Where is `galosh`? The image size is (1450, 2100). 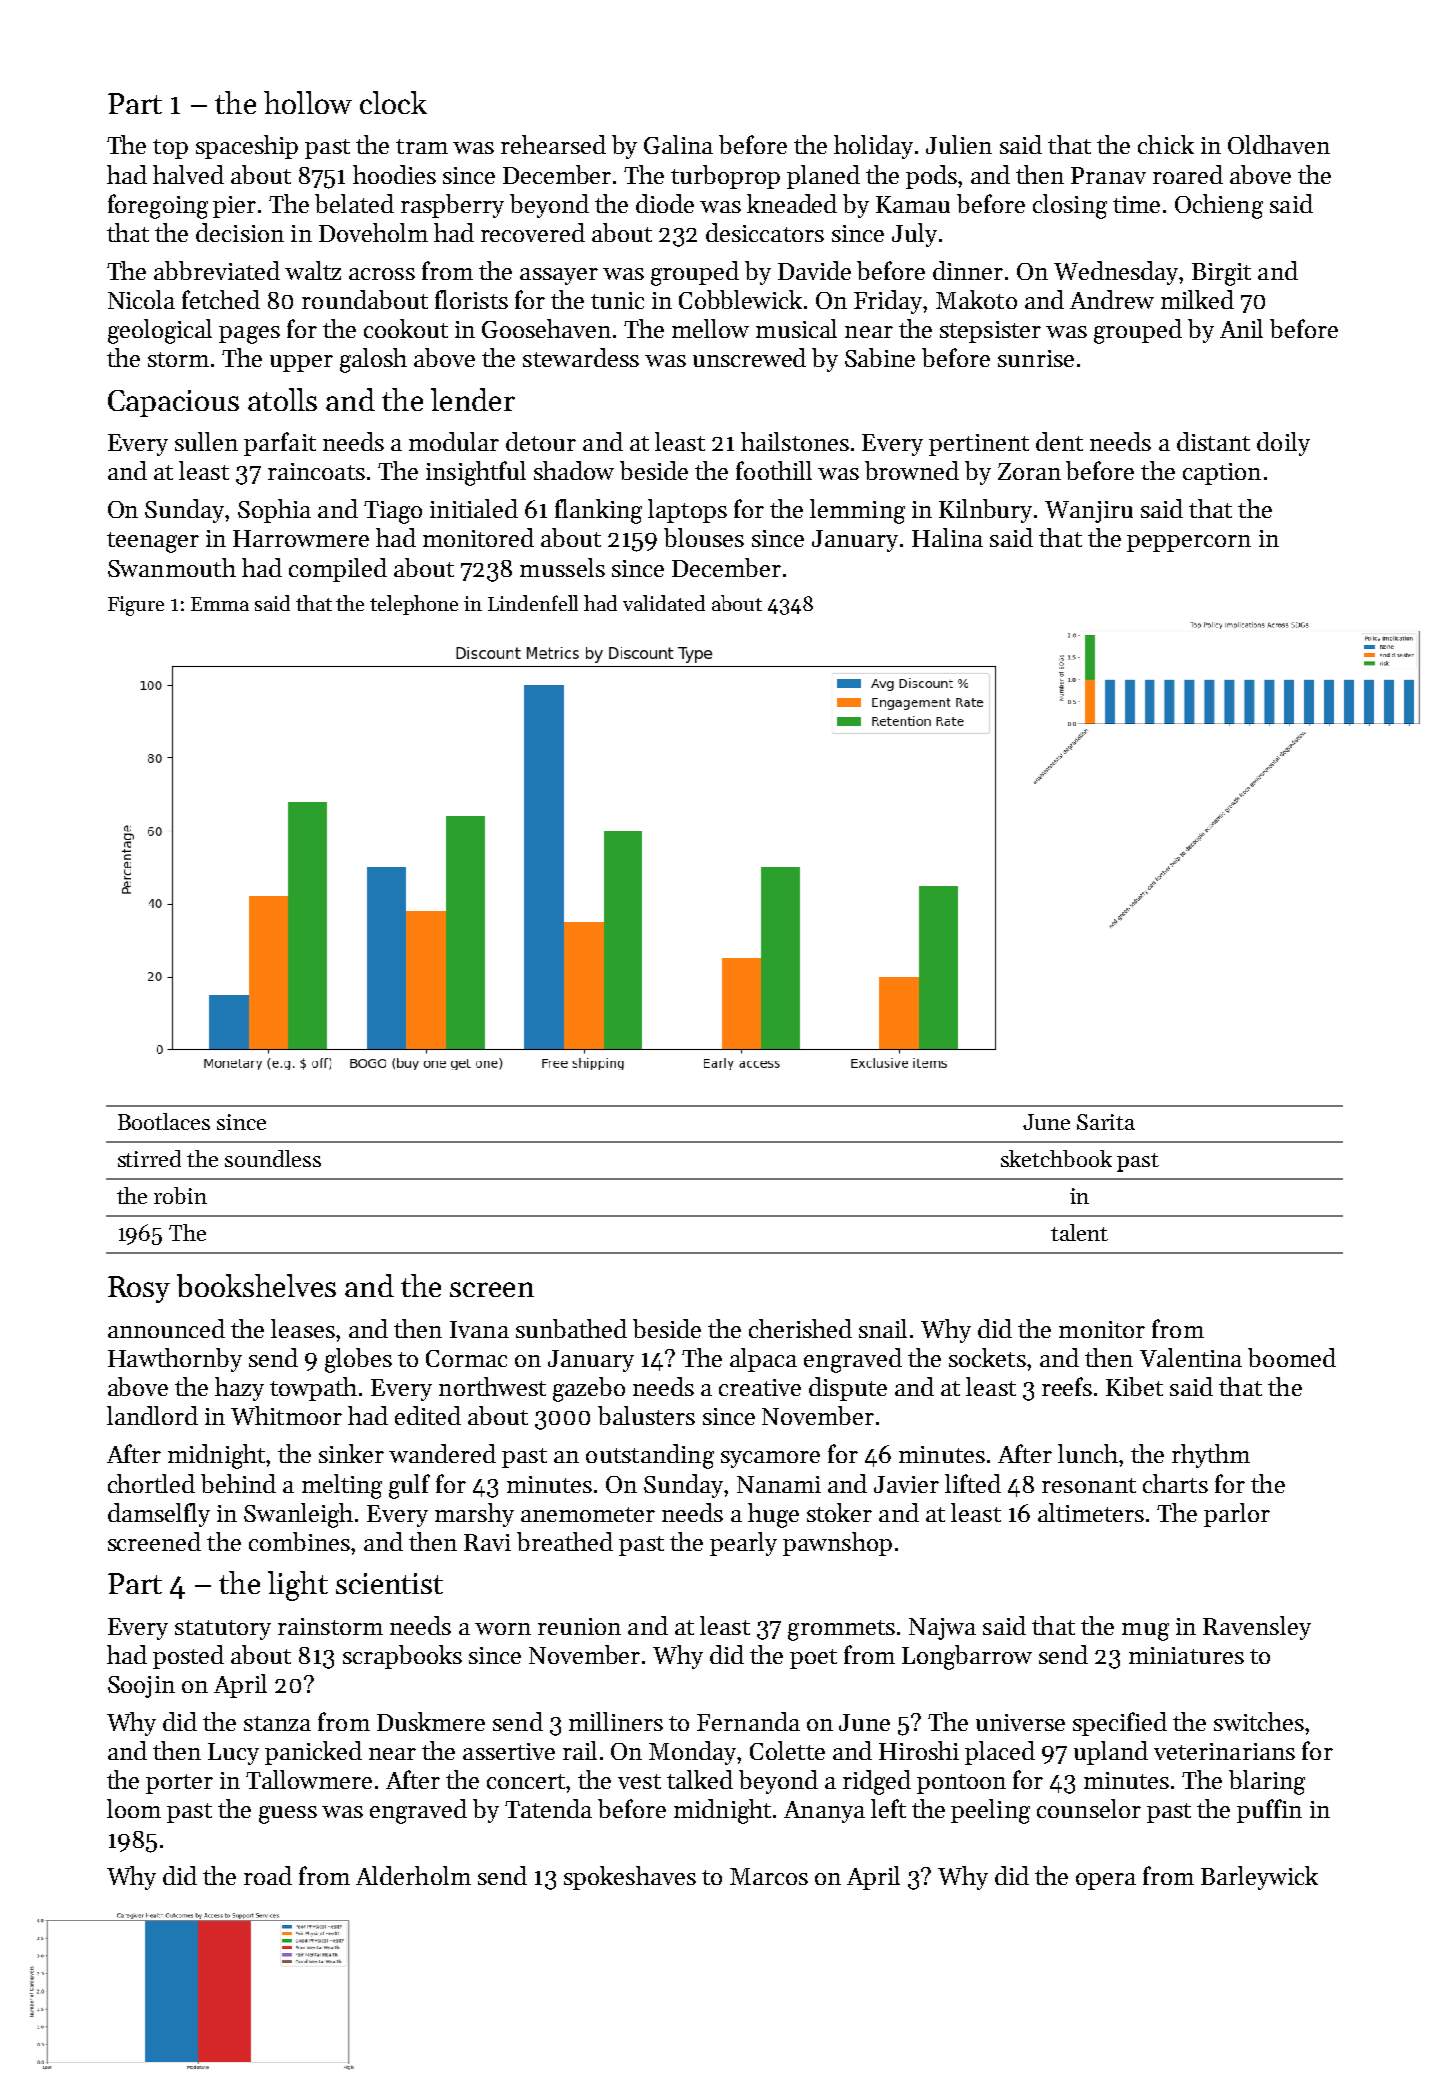
galosh is located at coordinates (373, 360).
